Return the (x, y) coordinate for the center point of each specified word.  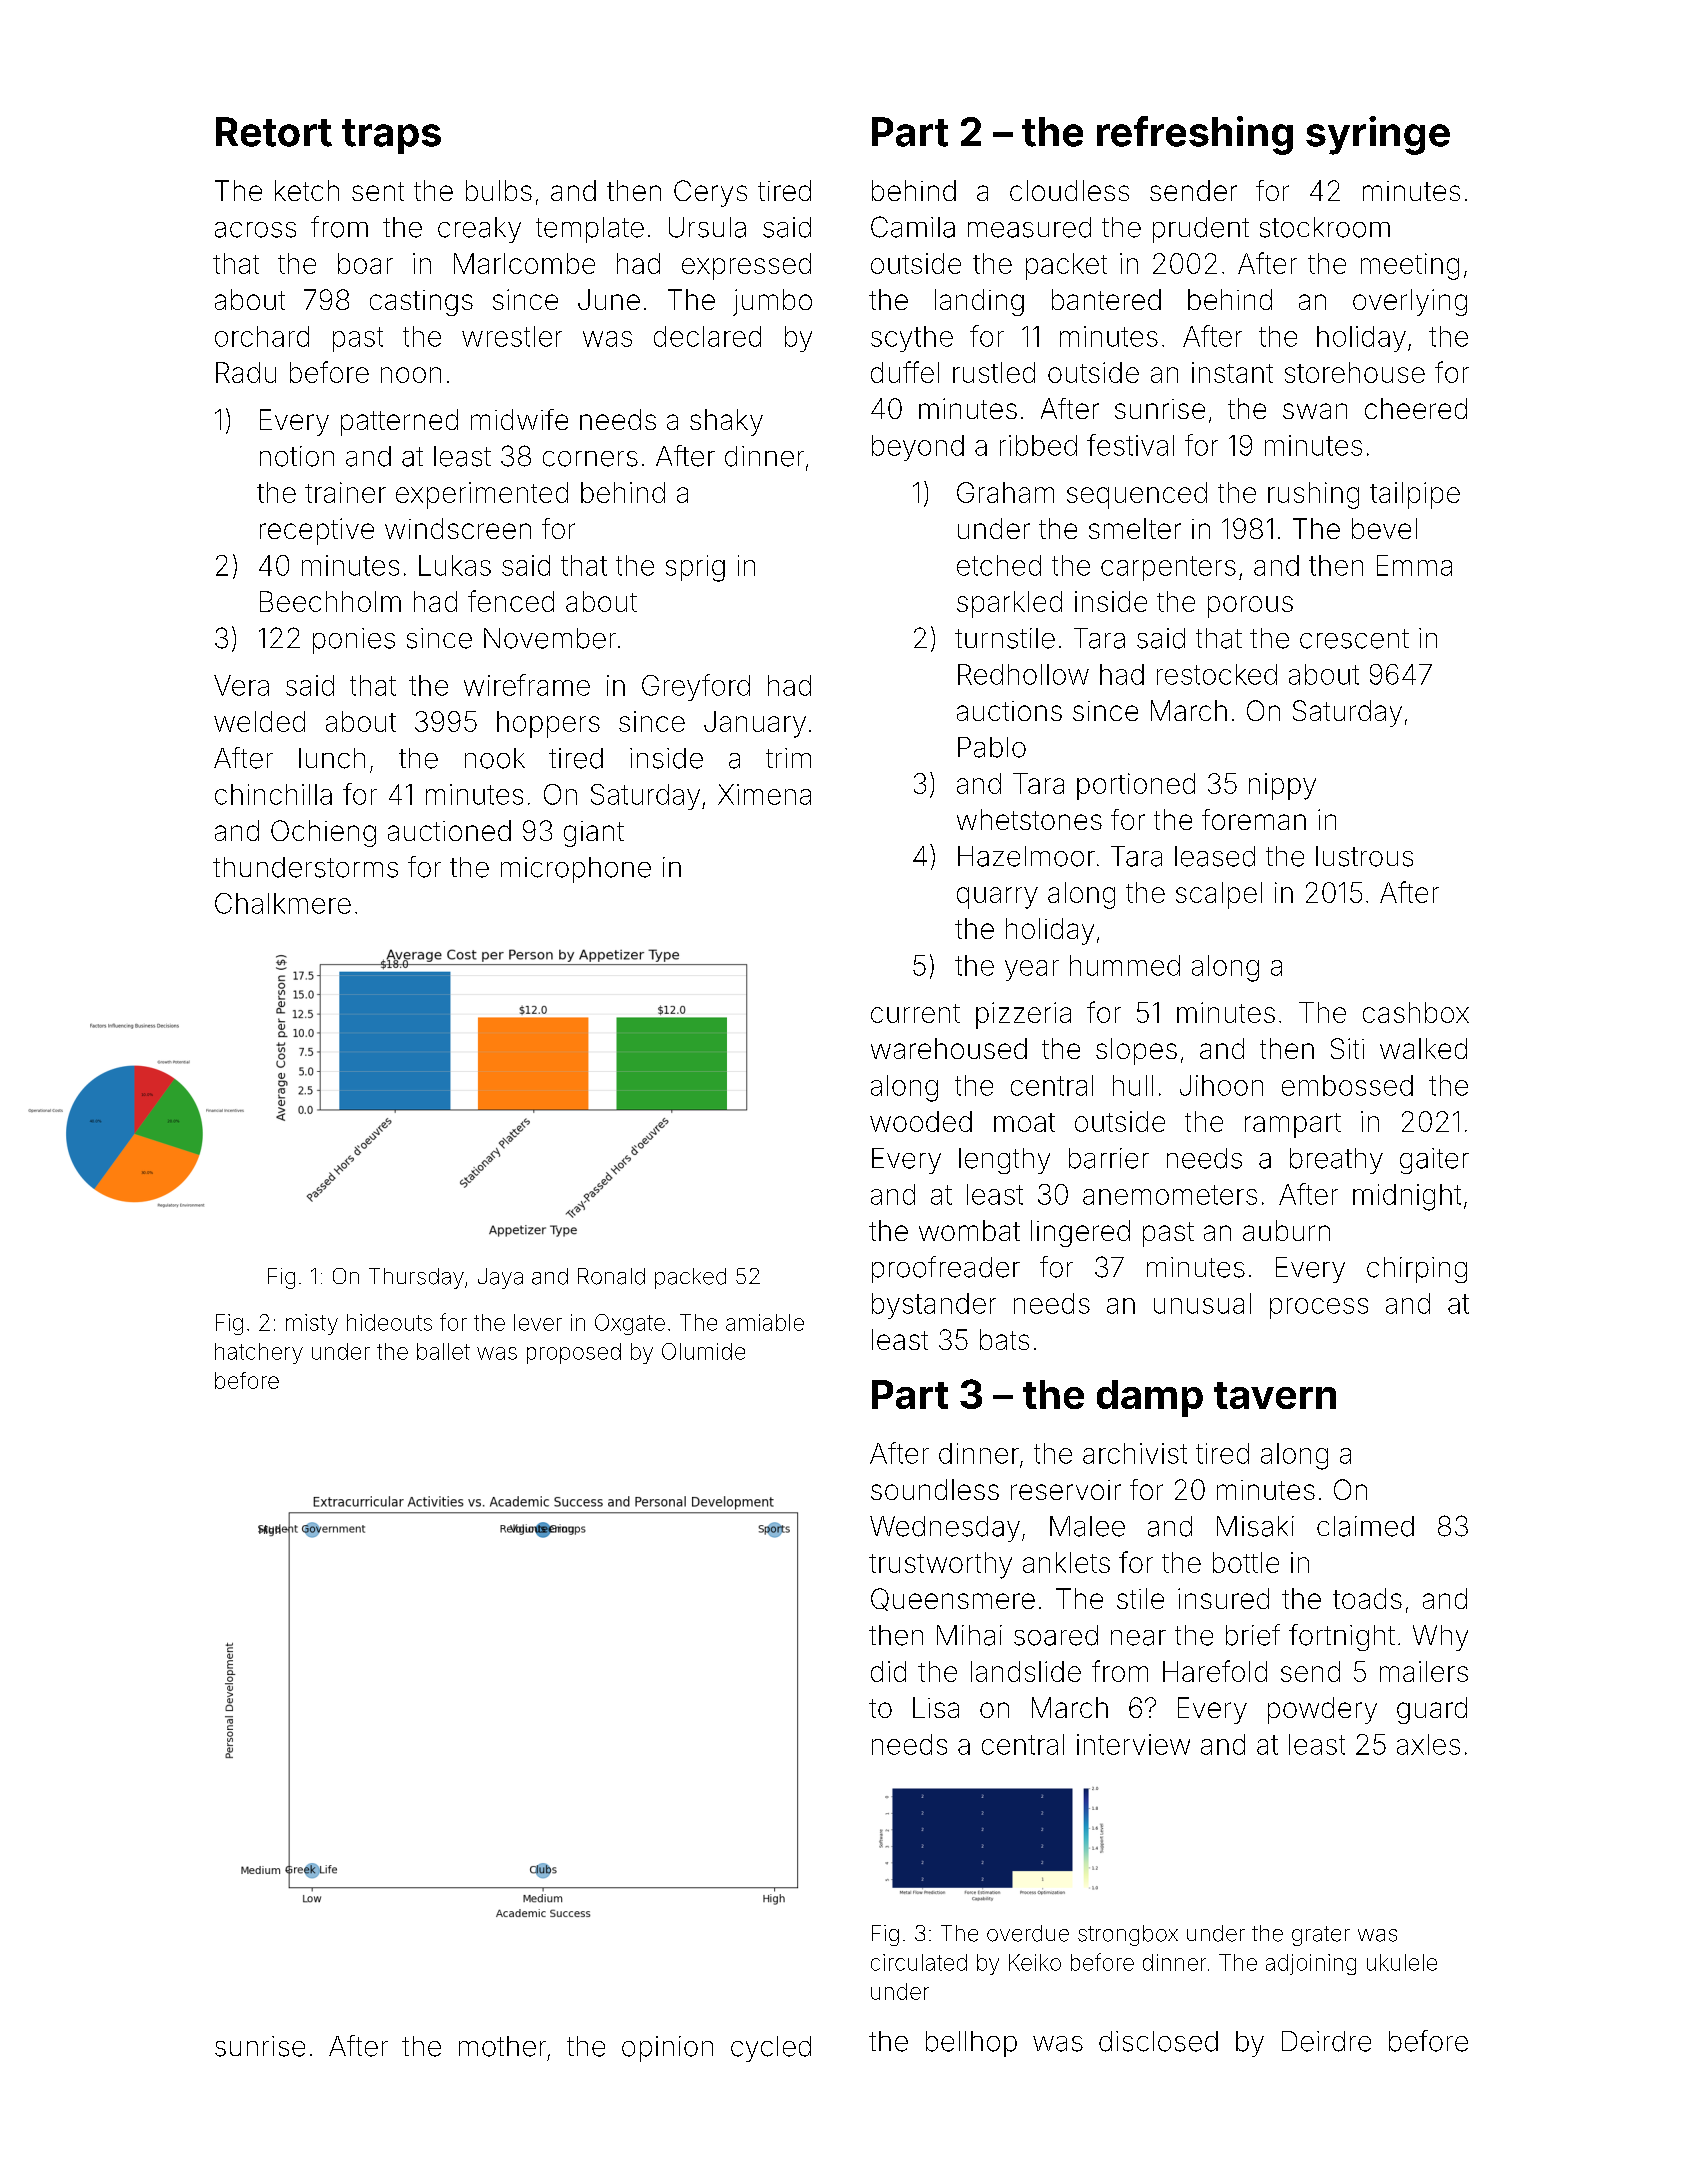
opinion (667, 2049)
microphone (576, 870)
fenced (511, 601)
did (888, 1671)
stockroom (1325, 227)
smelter (1135, 528)
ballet (443, 1351)
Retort (274, 132)
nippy (1282, 786)
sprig (695, 568)
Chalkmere (283, 903)
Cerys (710, 193)
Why (1440, 1638)
